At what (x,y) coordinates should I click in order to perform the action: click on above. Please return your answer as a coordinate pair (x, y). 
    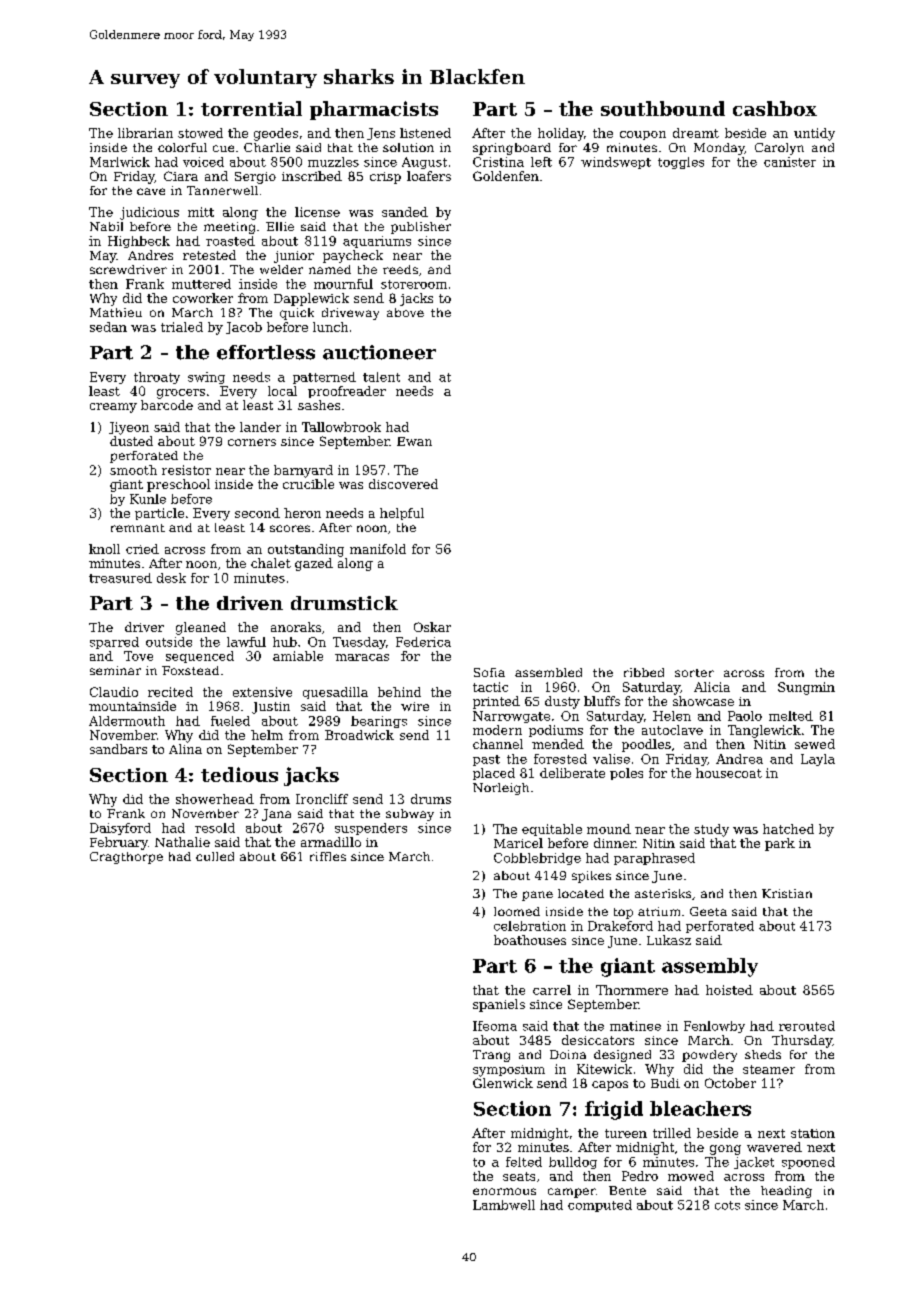
    Looking at the image, I should click on (405, 312).
